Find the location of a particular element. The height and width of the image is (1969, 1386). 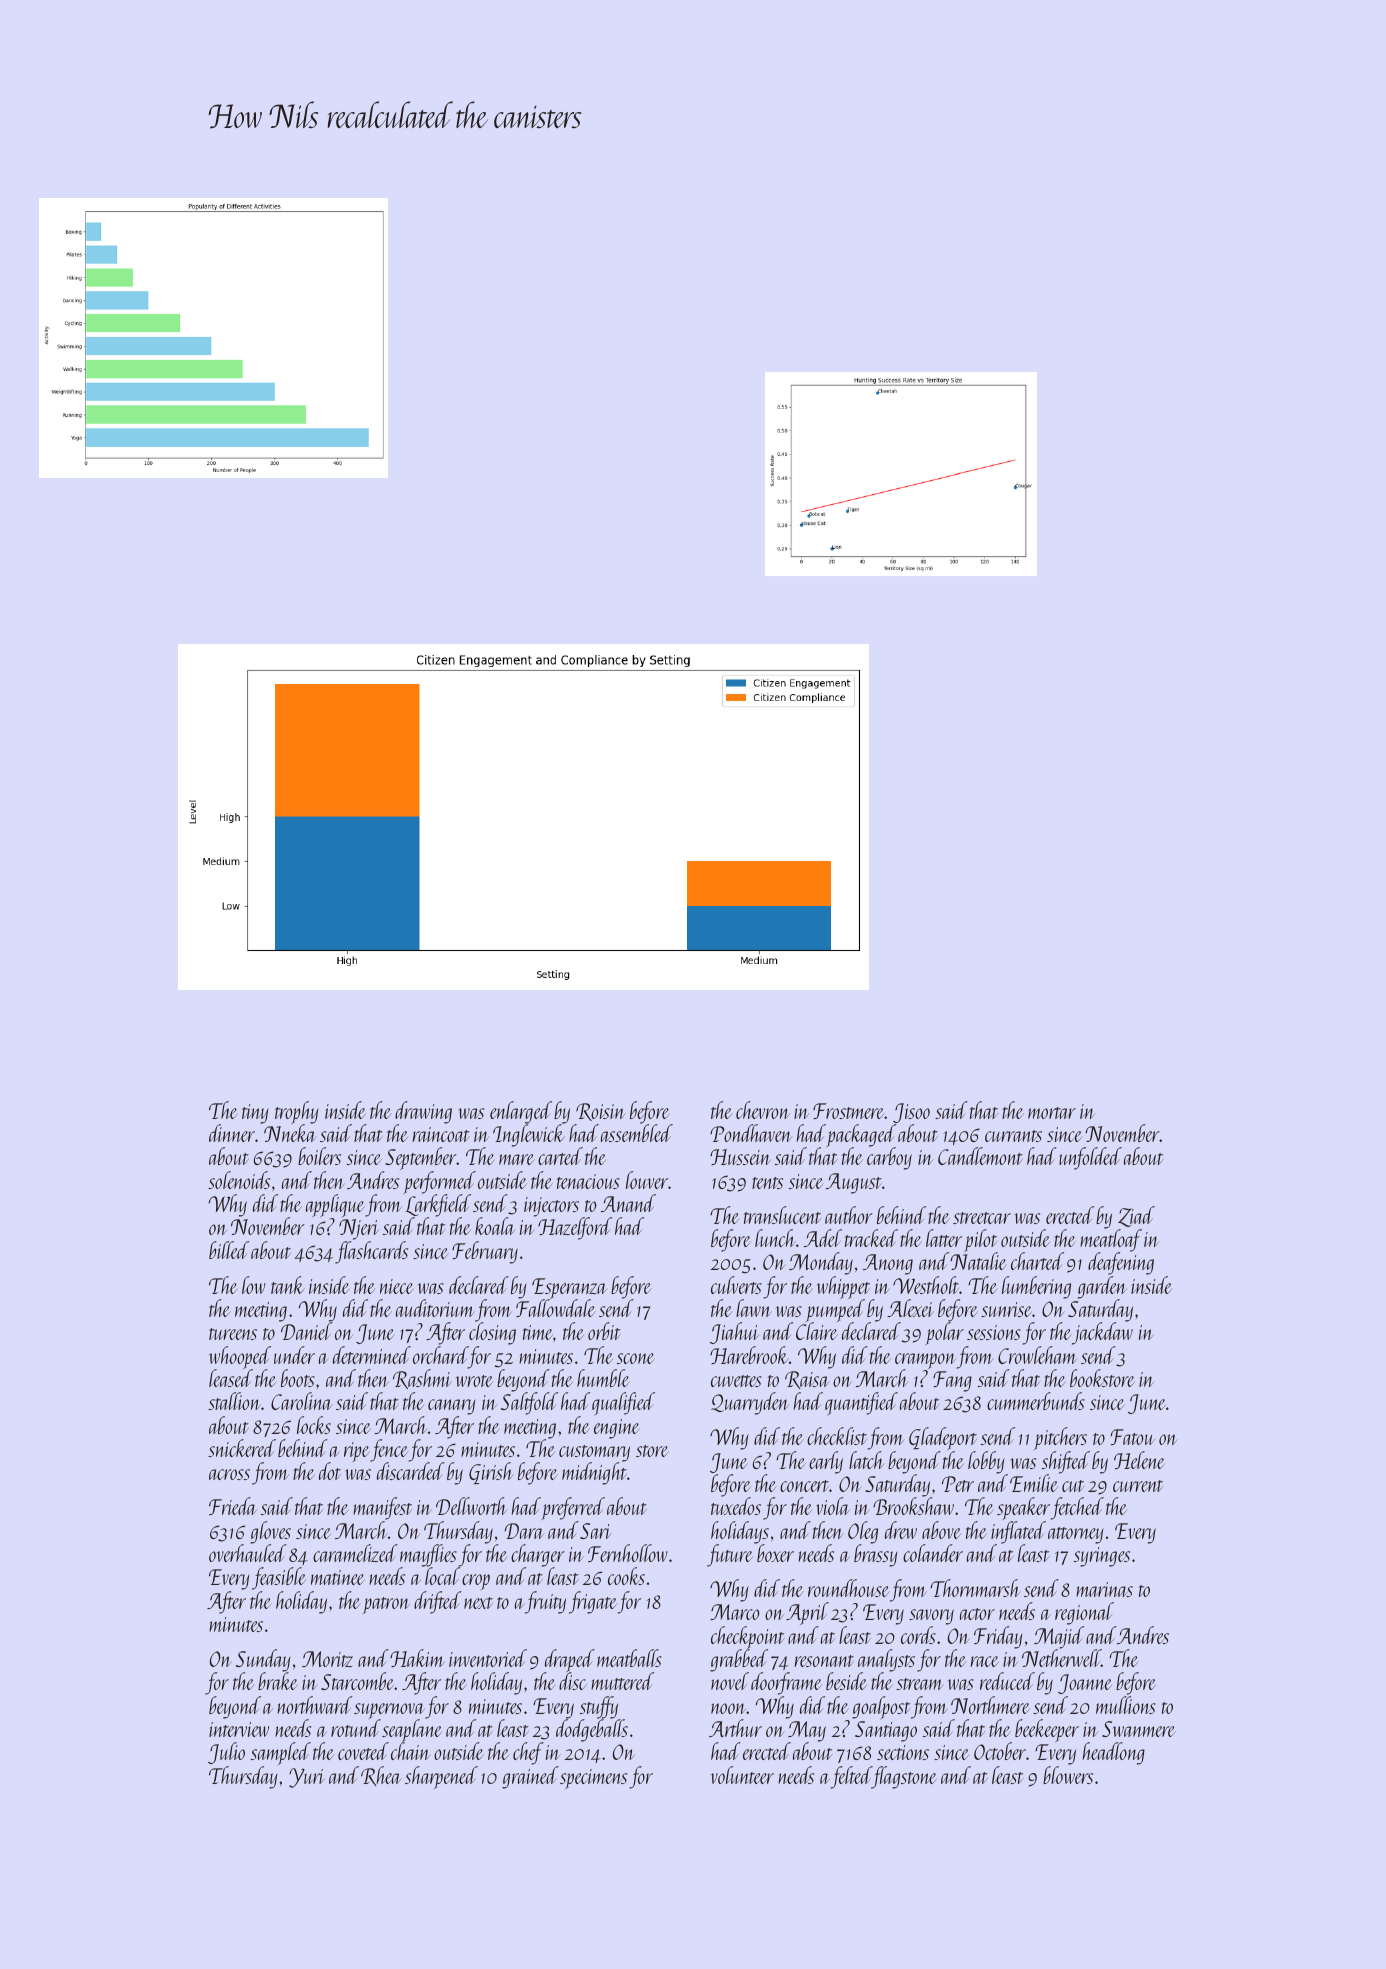

culverts is located at coordinates (736, 1285).
